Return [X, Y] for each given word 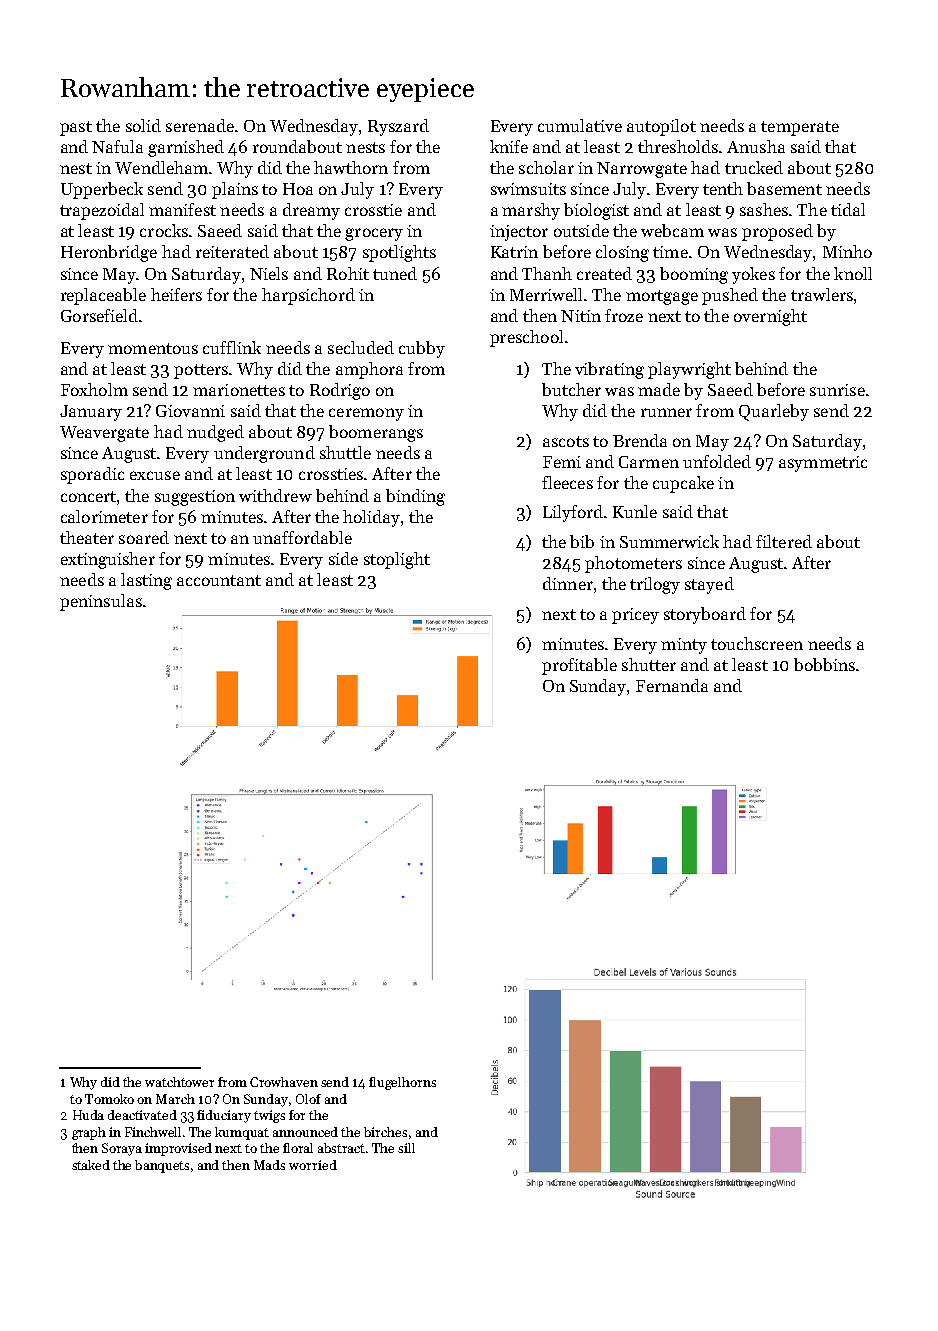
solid [143, 125]
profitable [579, 666]
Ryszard [398, 127]
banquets [162, 1166]
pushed [730, 296]
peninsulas [101, 602]
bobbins [824, 664]
